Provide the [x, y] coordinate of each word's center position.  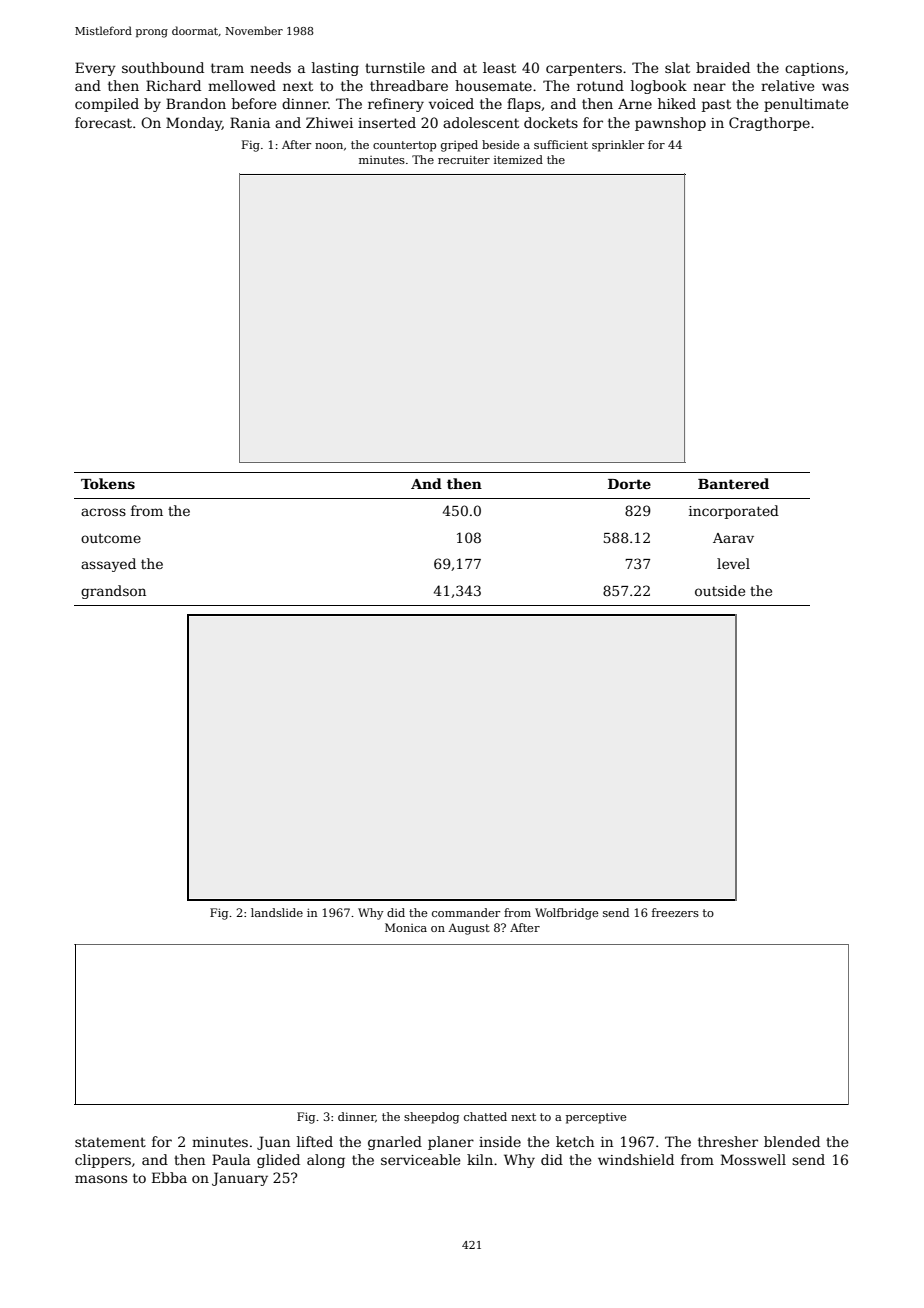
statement [110, 1142]
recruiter [464, 159]
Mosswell [753, 1159]
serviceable [420, 1159]
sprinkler [618, 146]
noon [329, 146]
